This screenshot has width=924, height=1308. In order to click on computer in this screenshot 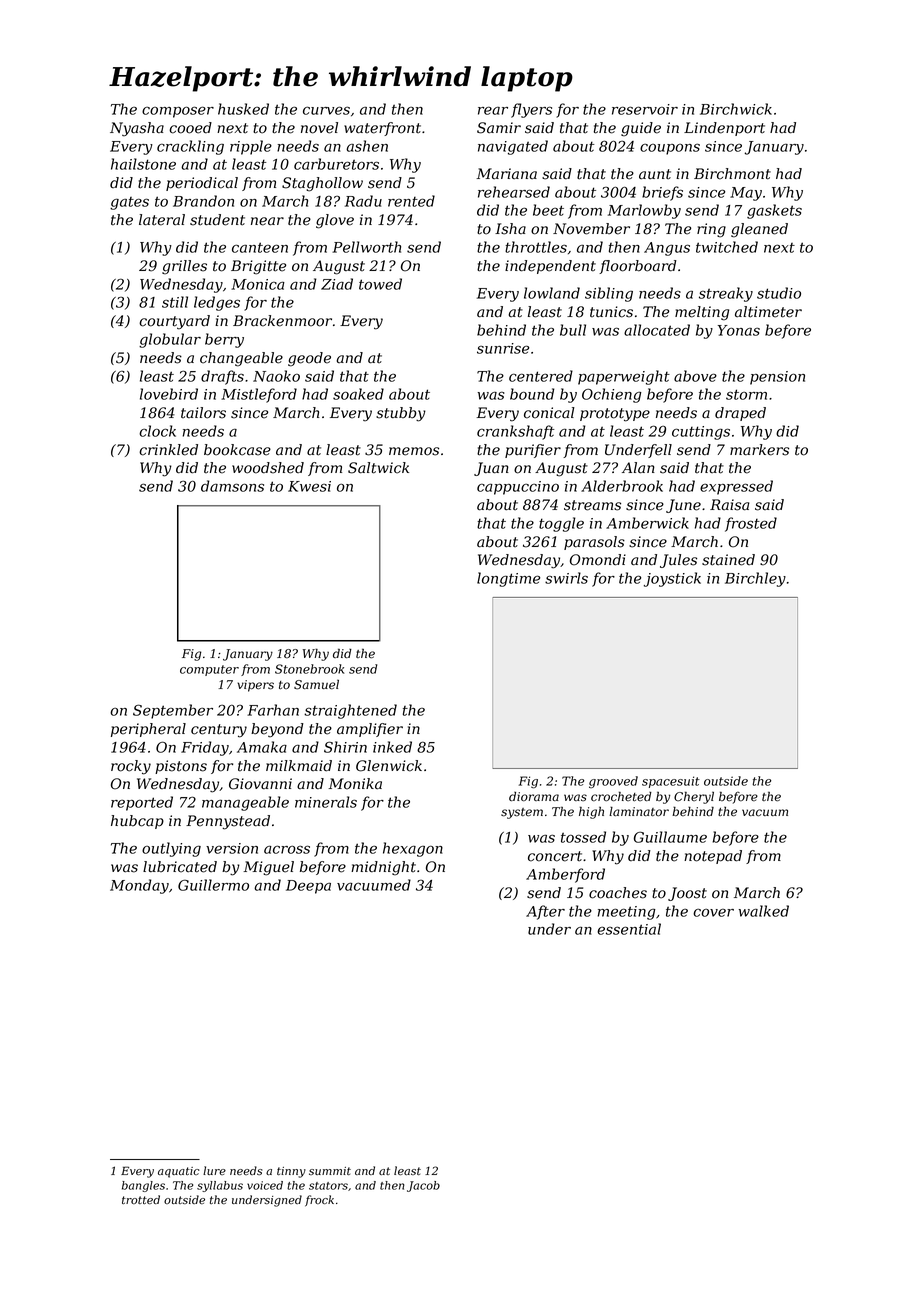, I will do `click(209, 670)`.
